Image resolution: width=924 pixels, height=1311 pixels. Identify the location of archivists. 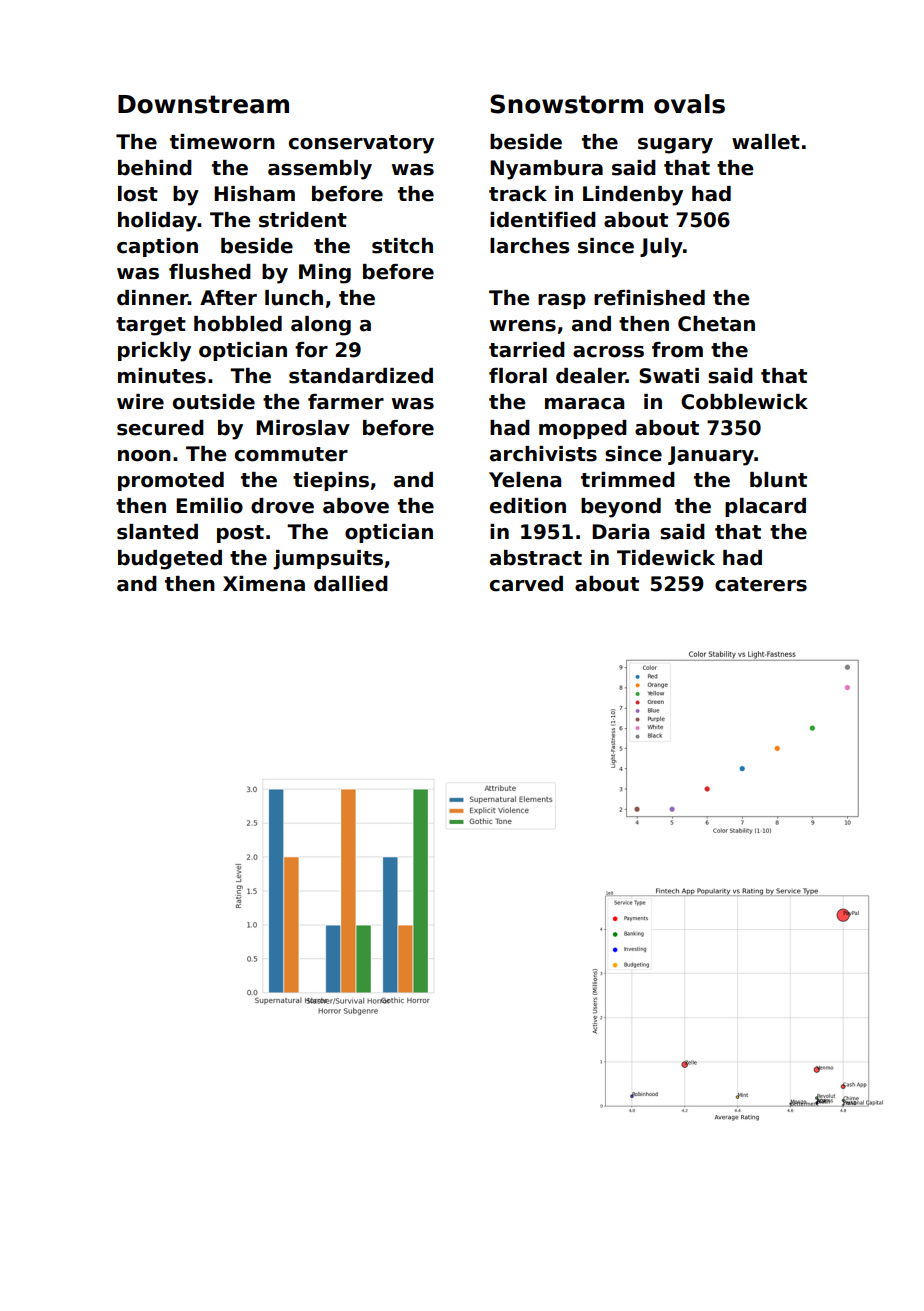
(543, 454).
